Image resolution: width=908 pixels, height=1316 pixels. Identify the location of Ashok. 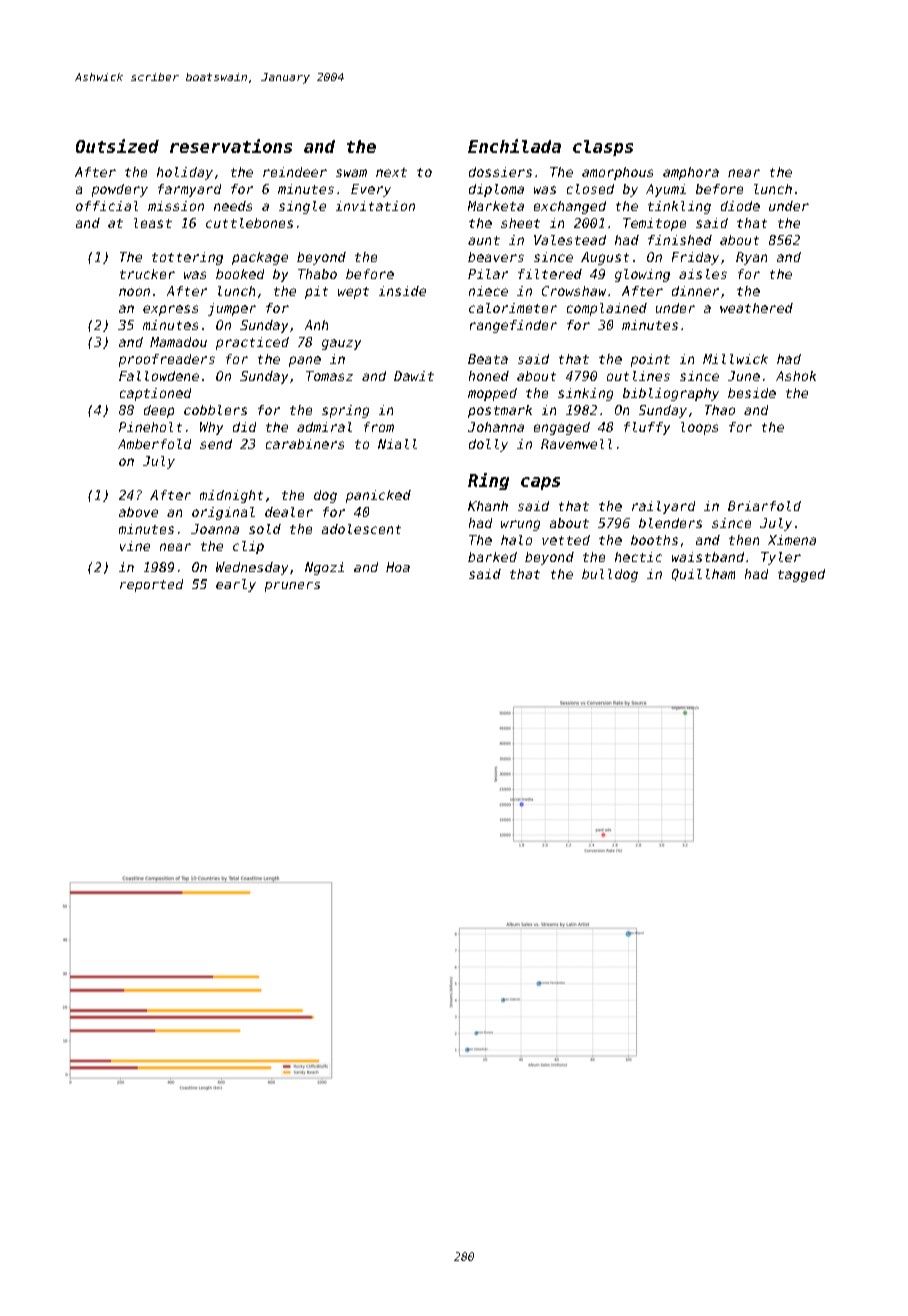
(796, 376).
